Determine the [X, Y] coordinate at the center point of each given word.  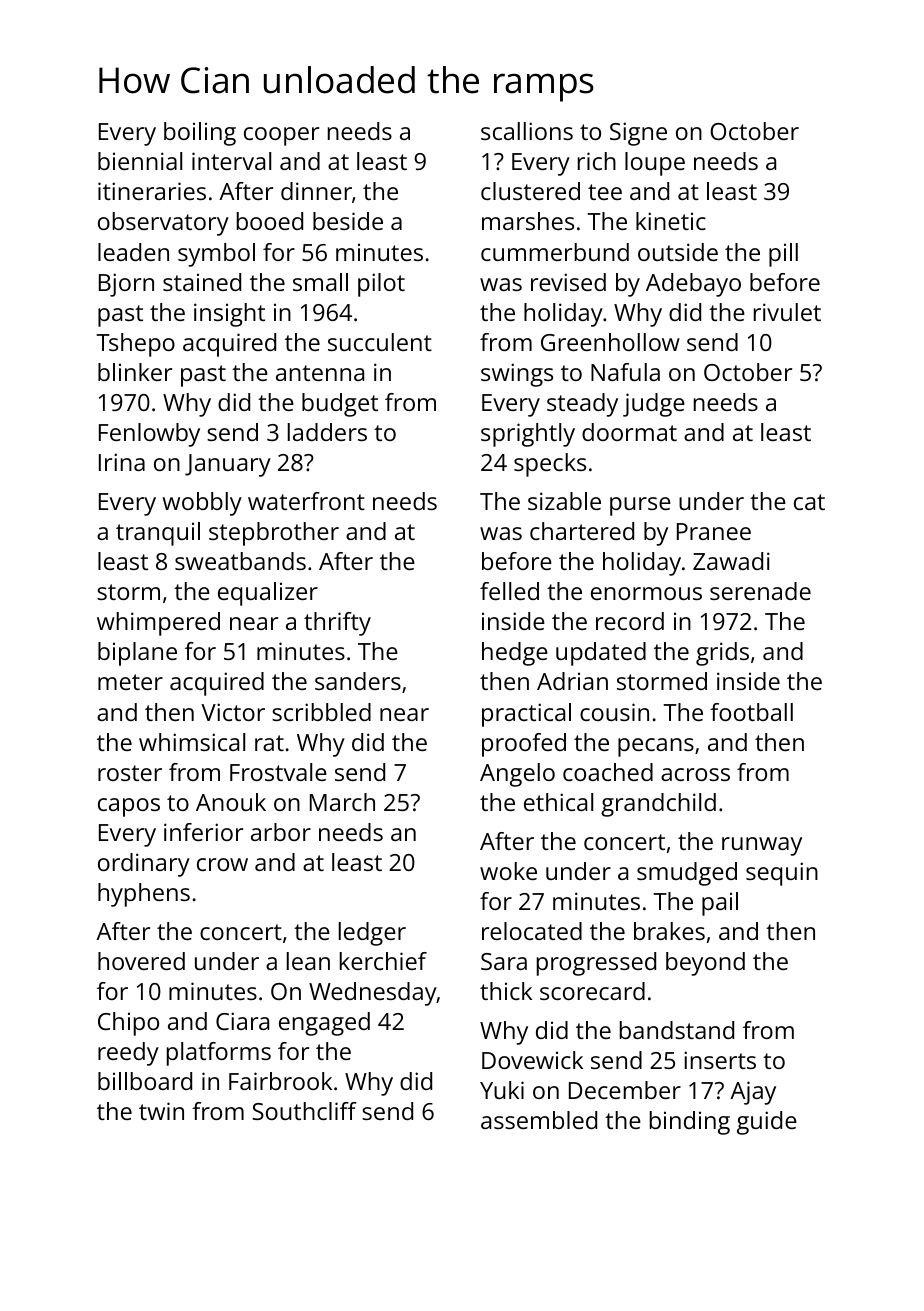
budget [340, 405]
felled [509, 591]
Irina [122, 462]
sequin [782, 874]
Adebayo [693, 285]
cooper [281, 136]
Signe [638, 134]
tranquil [158, 534]
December [625, 1090]
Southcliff [304, 1111]
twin [161, 1111]
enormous [646, 593]
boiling [200, 134]
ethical [558, 802]
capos [129, 807]
